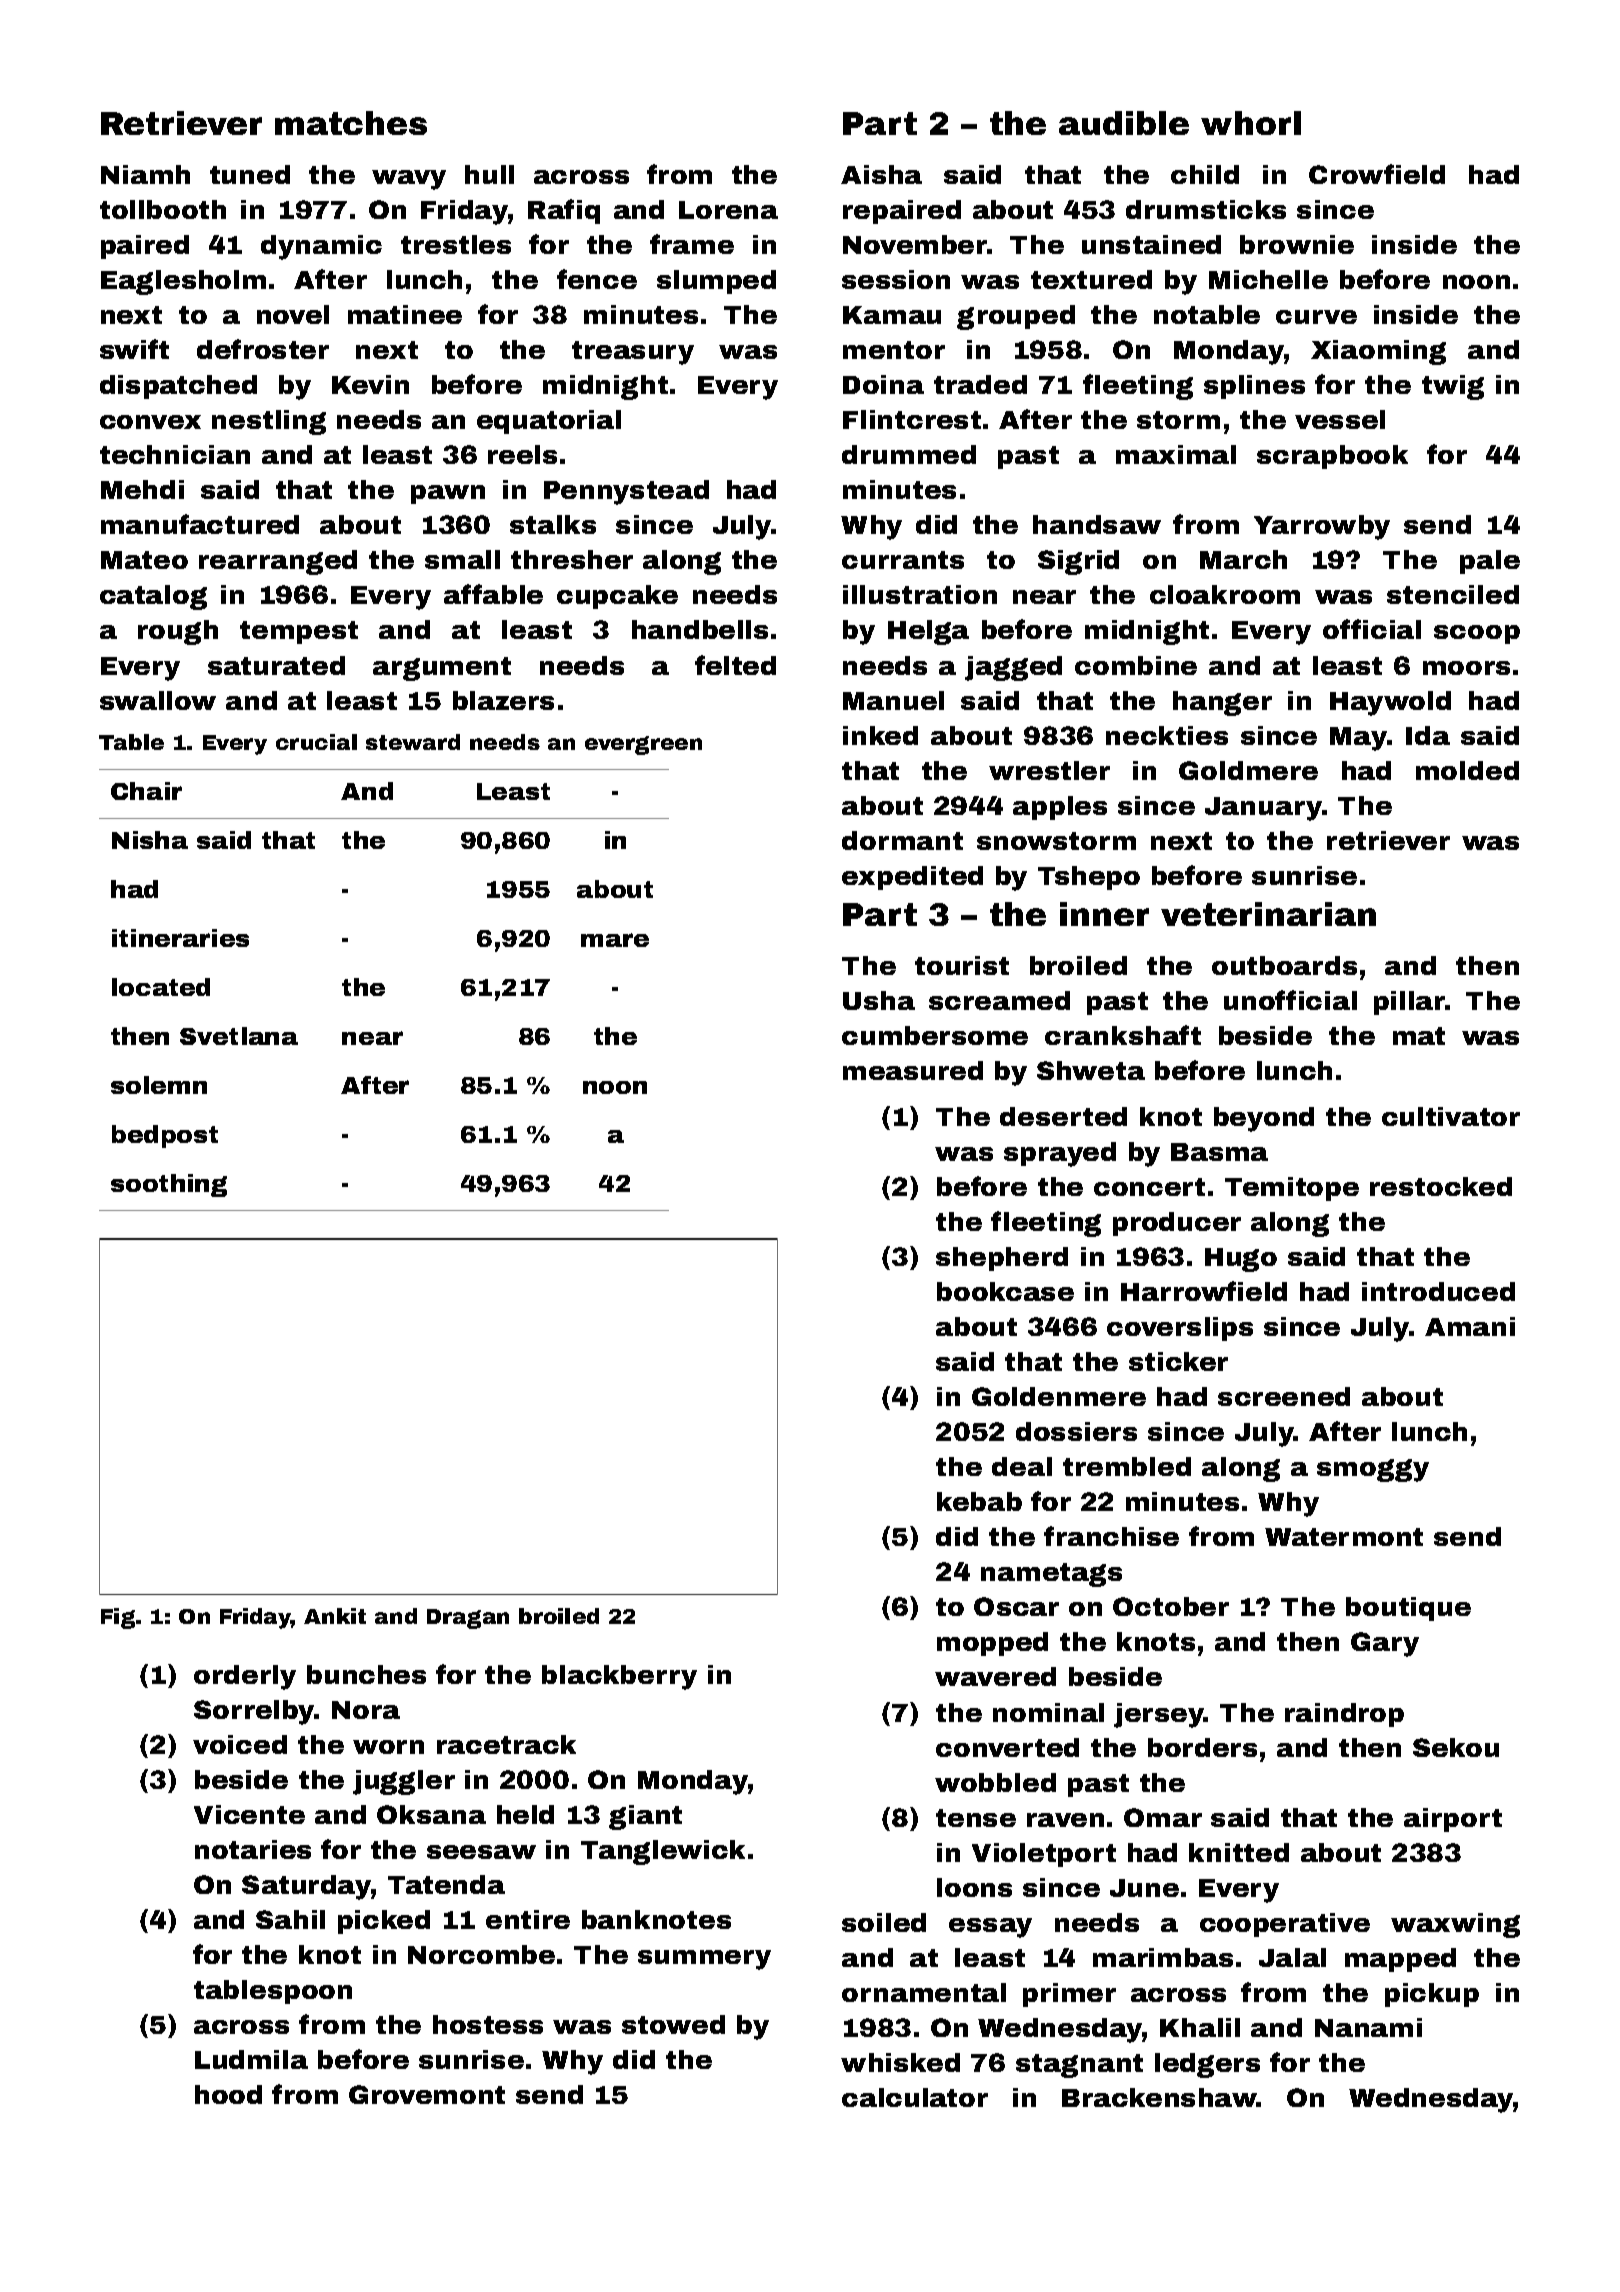 The width and height of the screenshot is (1620, 2292). What do you see at coordinates (597, 279) in the screenshot?
I see `fence` at bounding box center [597, 279].
